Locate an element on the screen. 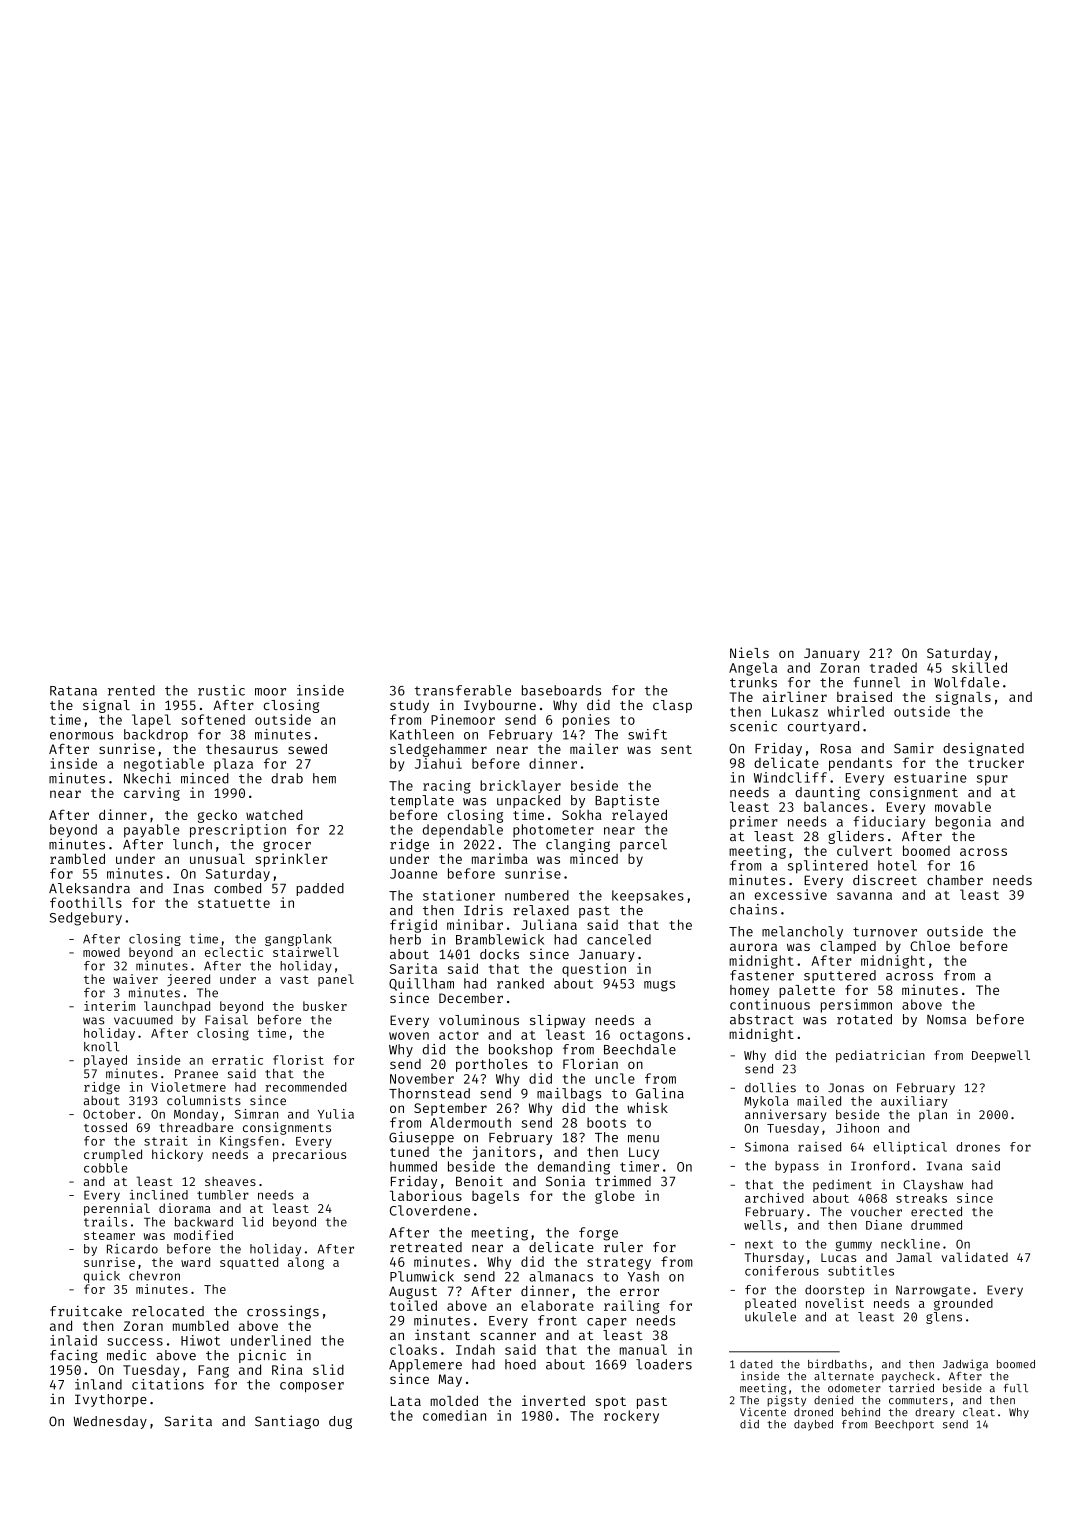 The height and width of the screenshot is (1537, 1087). Chloe is located at coordinates (930, 946).
